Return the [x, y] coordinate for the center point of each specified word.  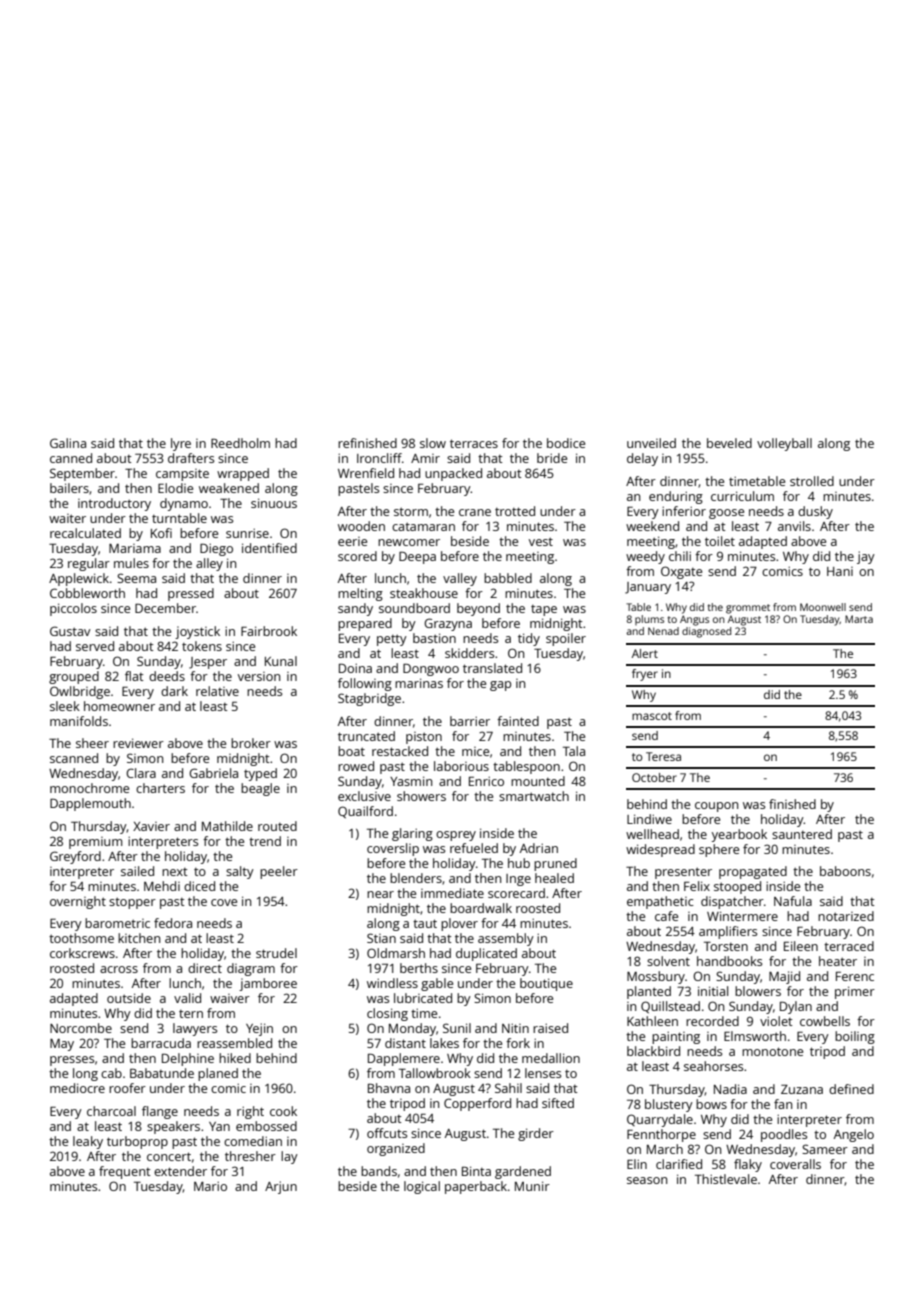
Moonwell [823, 607]
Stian [381, 938]
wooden [361, 526]
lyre [181, 444]
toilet [720, 541]
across [119, 969]
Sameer [825, 1149]
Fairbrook [269, 631]
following [365, 684]
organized [396, 1149]
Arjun [281, 1187]
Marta [859, 619]
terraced [849, 946]
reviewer [138, 743]
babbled [508, 578]
